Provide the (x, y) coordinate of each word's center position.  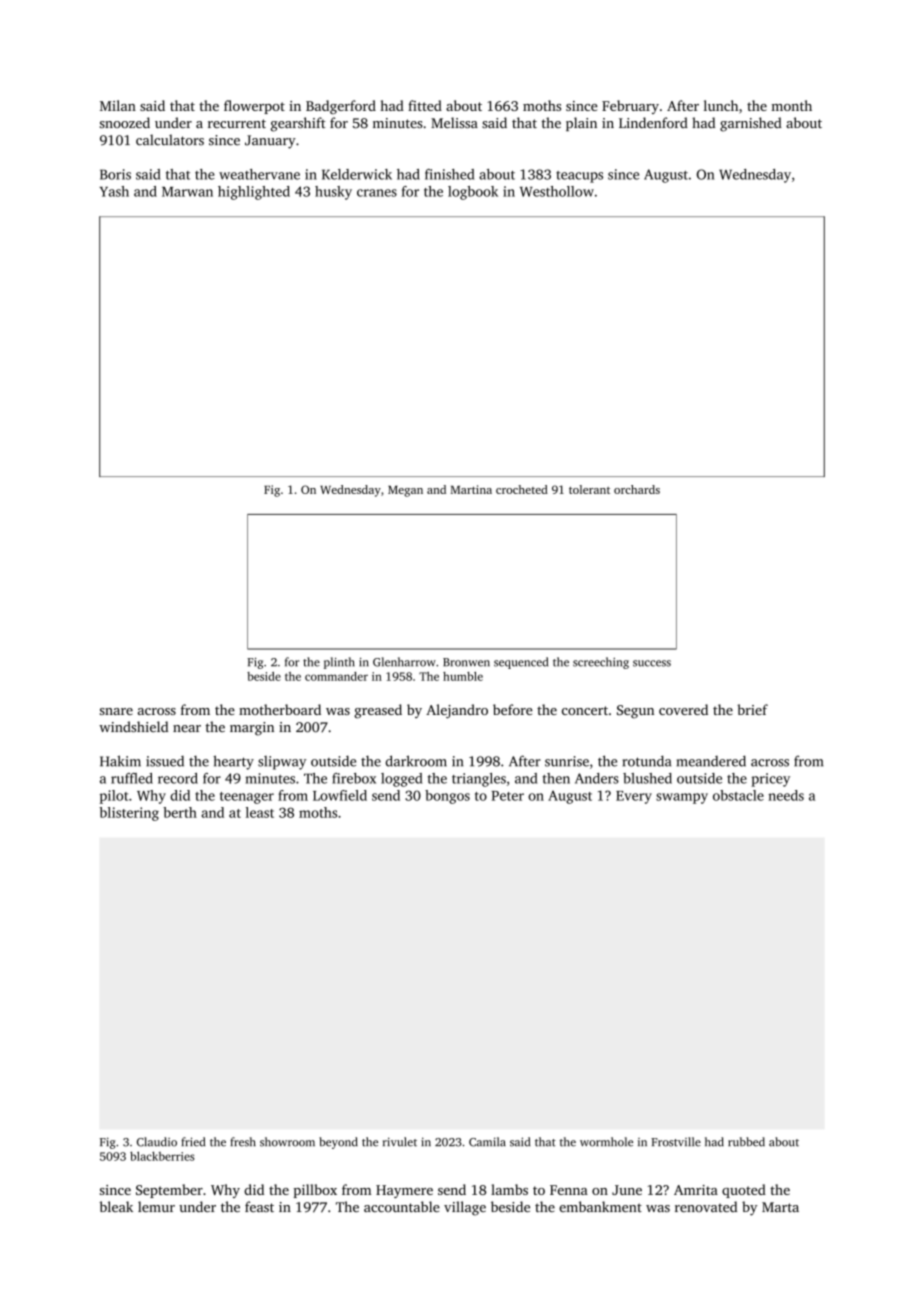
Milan (118, 105)
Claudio (157, 1142)
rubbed (746, 1142)
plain (581, 124)
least (260, 812)
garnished (751, 124)
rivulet (400, 1142)
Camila (487, 1142)
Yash (114, 191)
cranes (377, 193)
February (630, 107)
